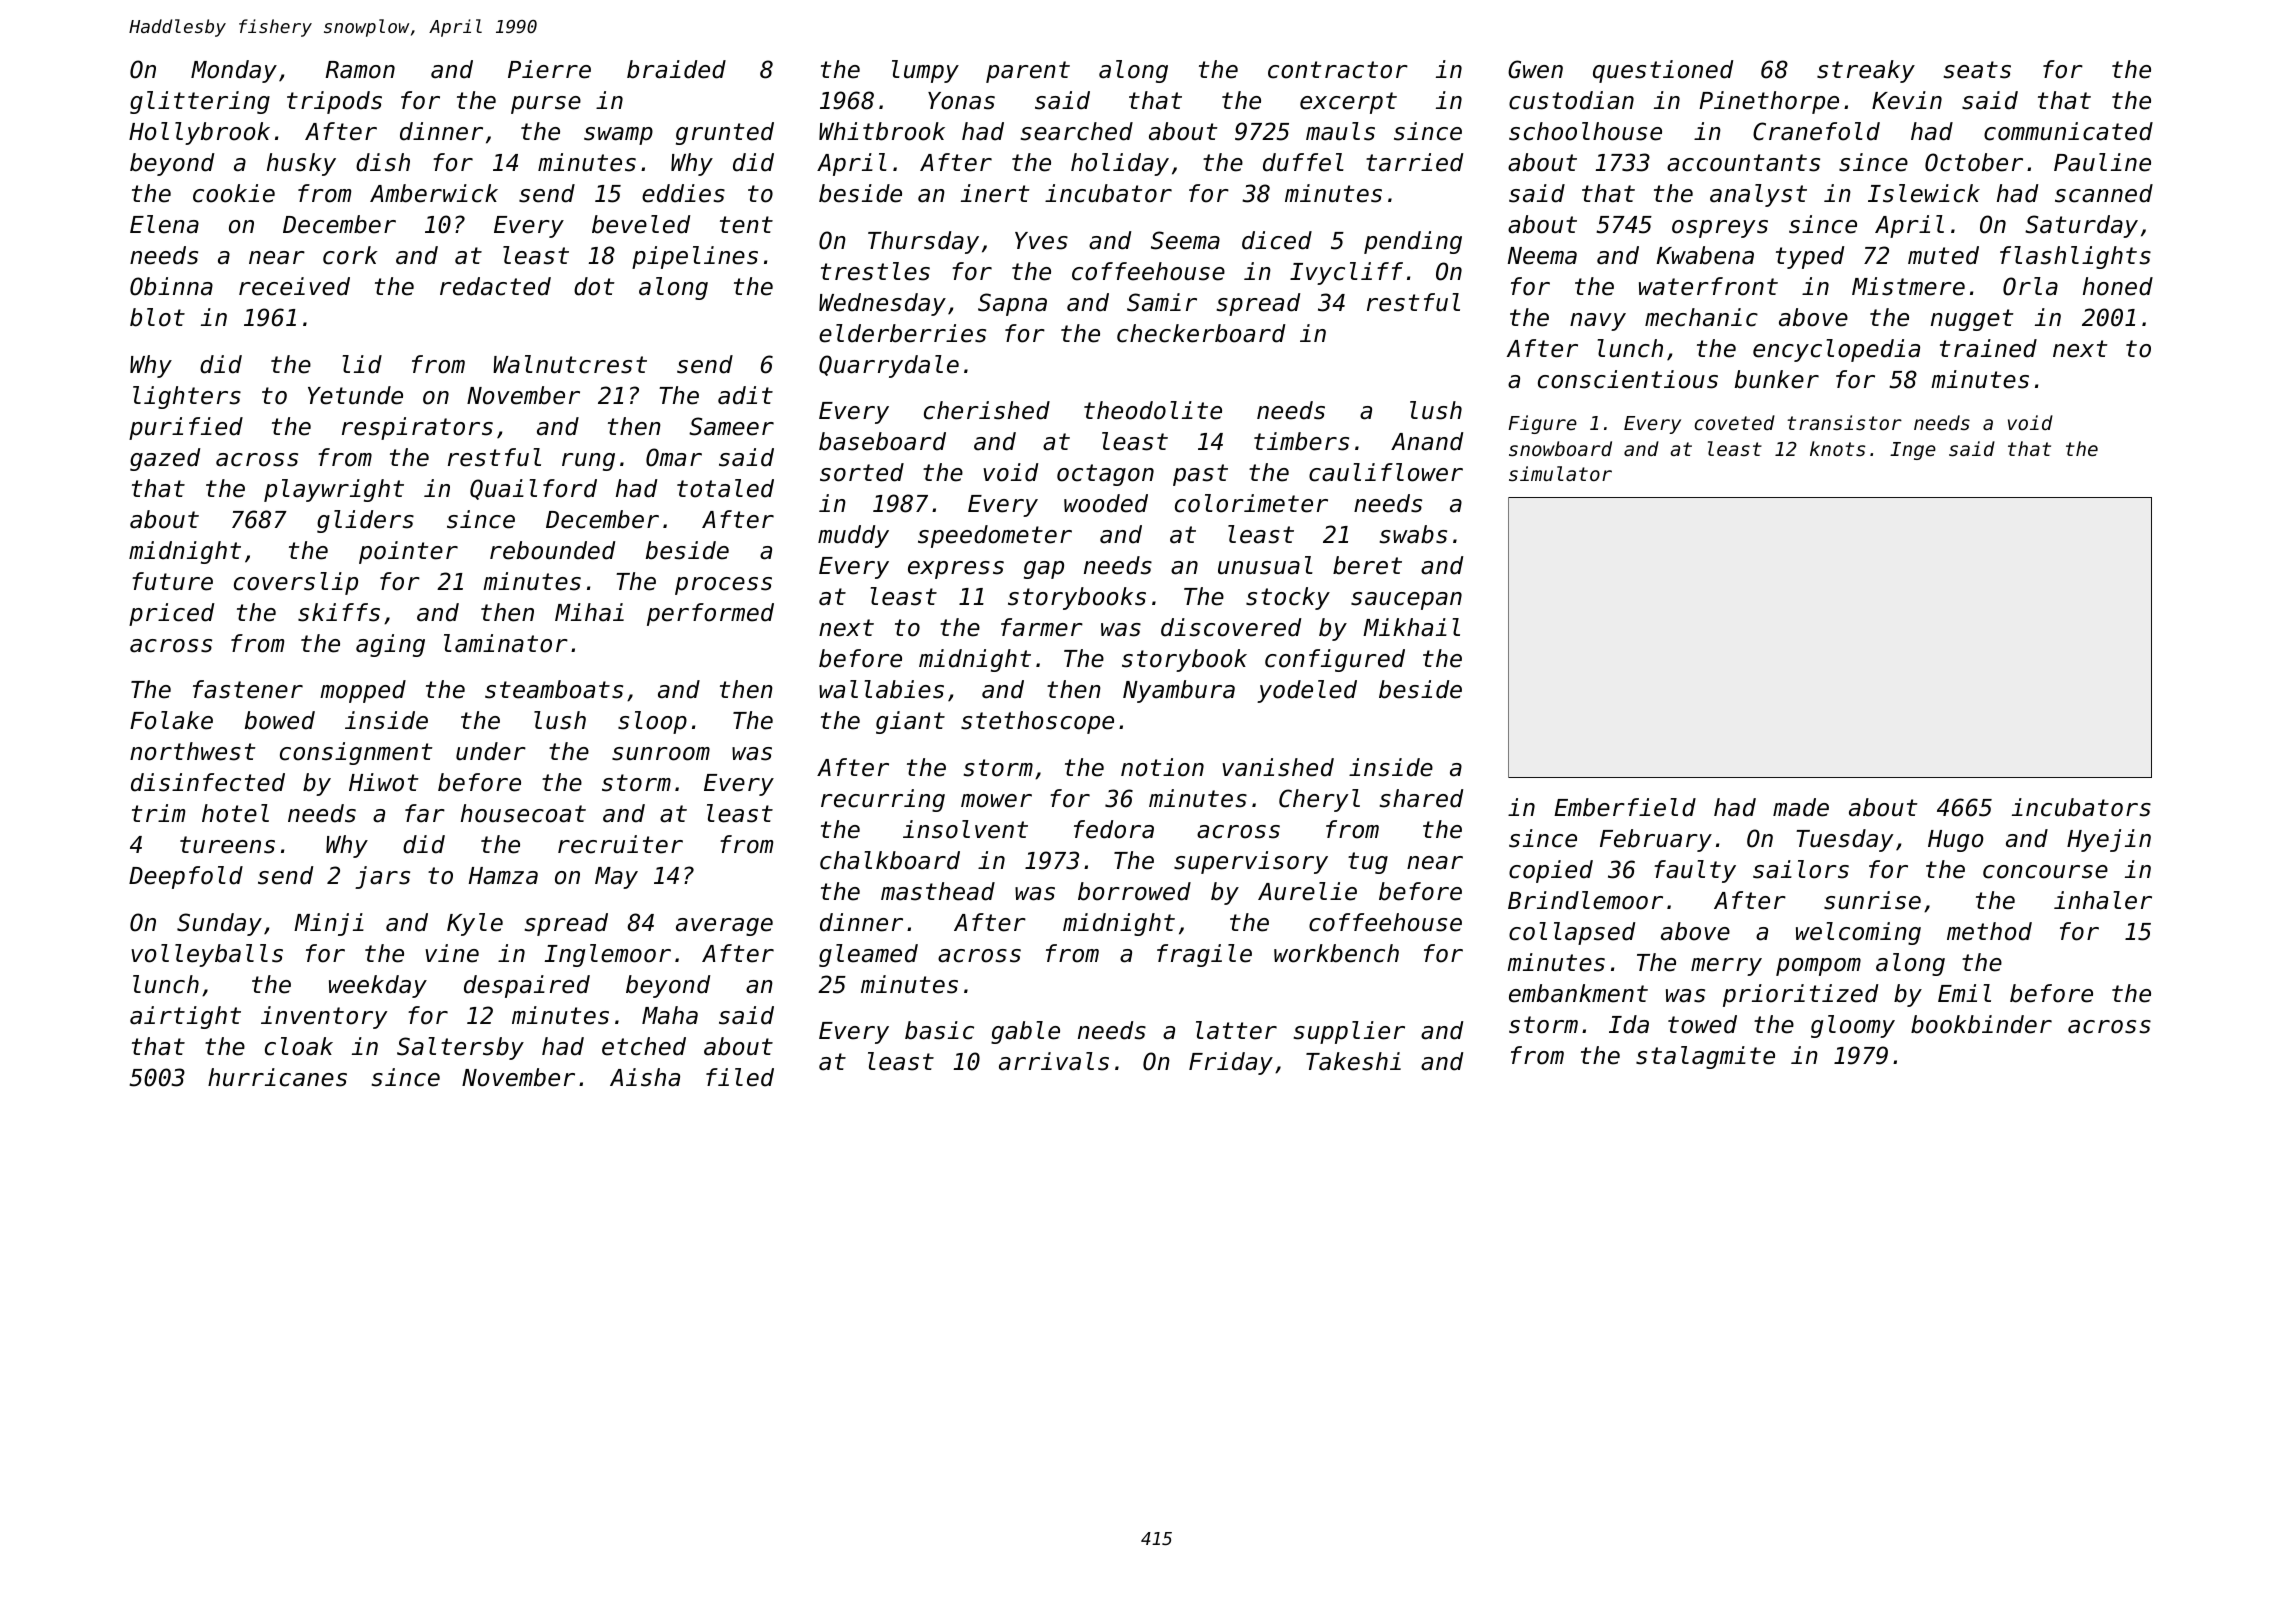 Image resolution: width=2282 pixels, height=1614 pixels. What do you see at coordinates (1251, 503) in the page?
I see `colorimeter` at bounding box center [1251, 503].
